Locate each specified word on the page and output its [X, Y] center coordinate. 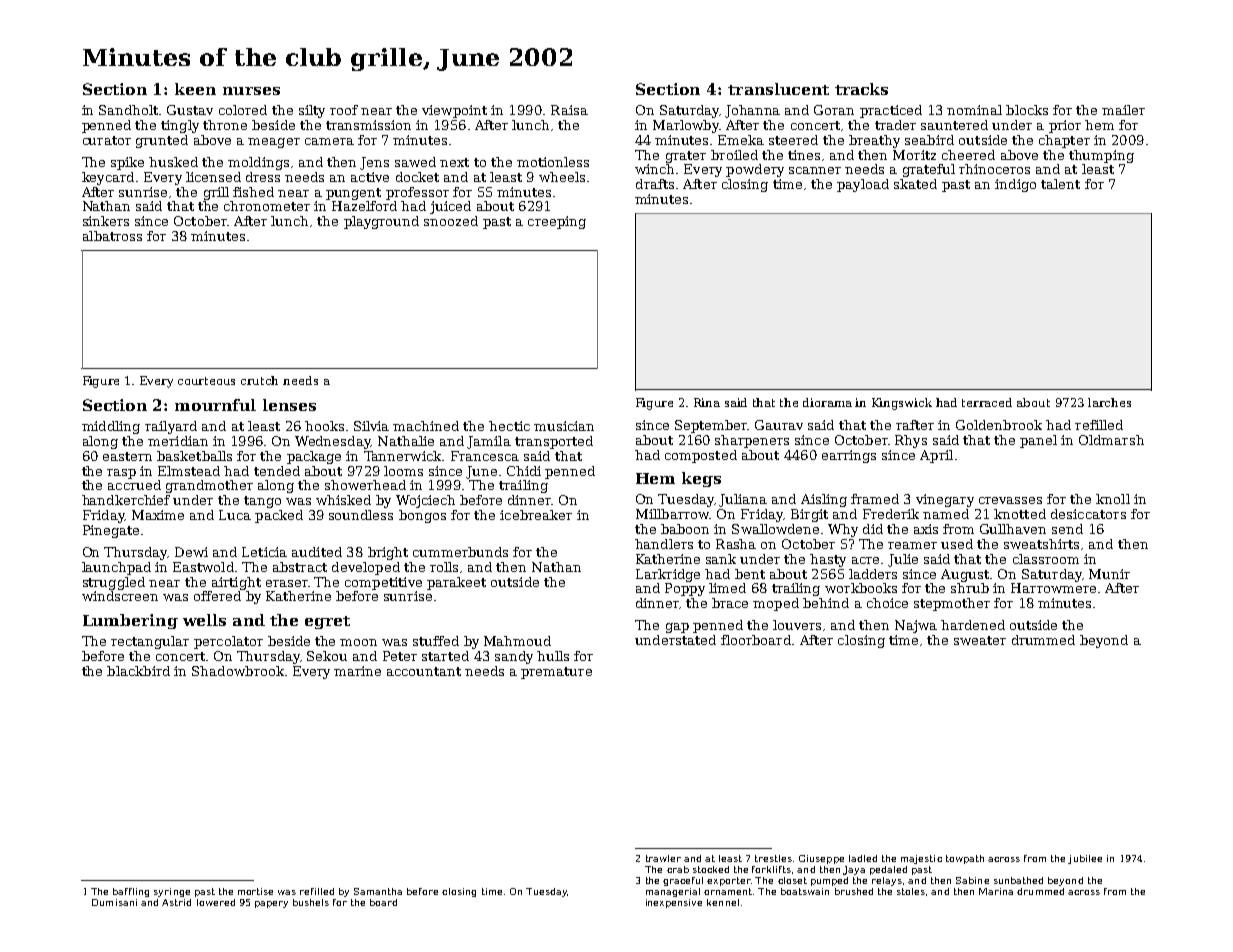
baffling [131, 892]
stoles [911, 891]
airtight [236, 583]
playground [381, 222]
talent [1060, 184]
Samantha [378, 891]
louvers [797, 625]
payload [863, 185]
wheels [562, 177]
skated [915, 184]
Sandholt [128, 110]
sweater [980, 640]
